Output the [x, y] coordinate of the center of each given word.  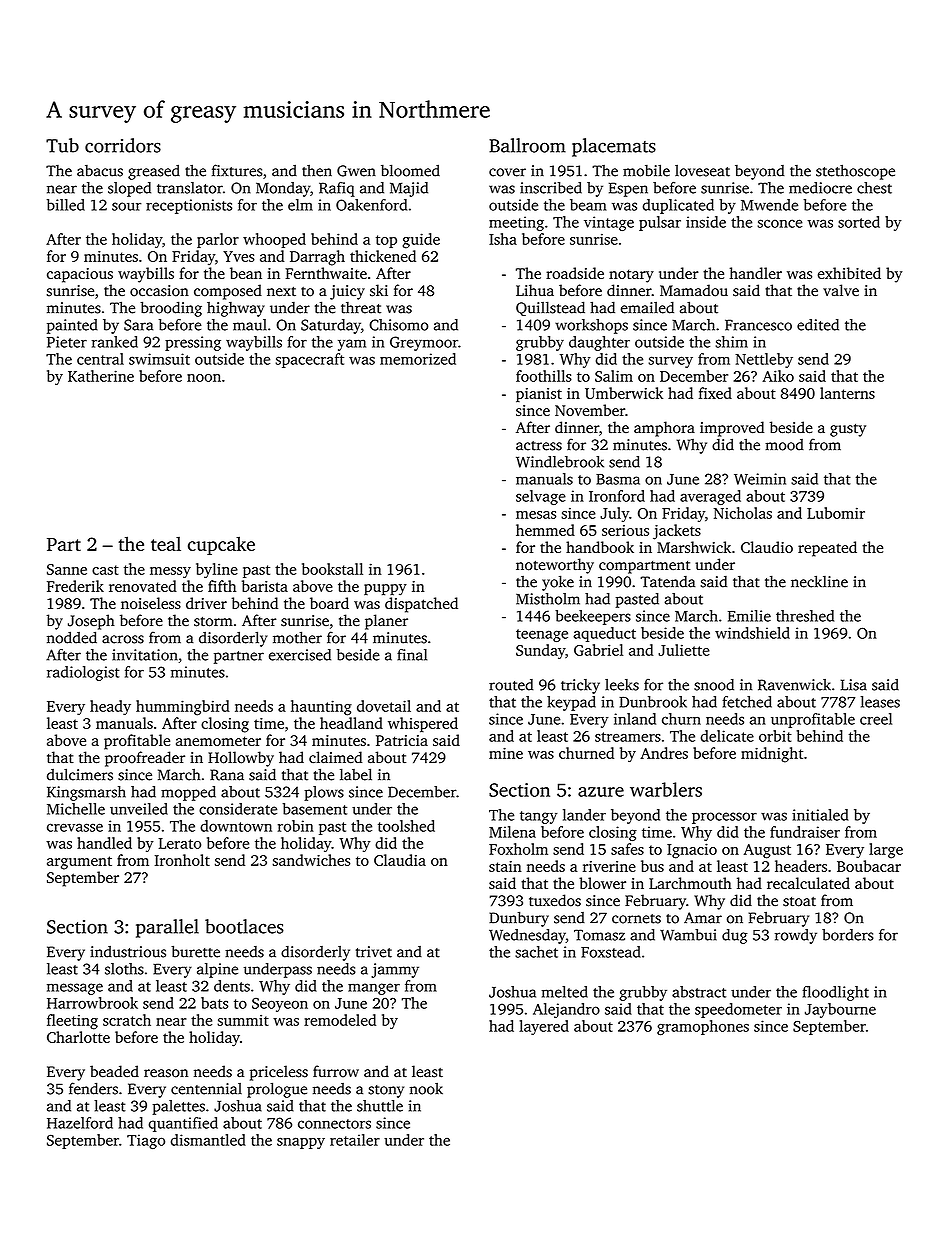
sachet [536, 952]
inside [706, 222]
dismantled [208, 1140]
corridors [123, 145]
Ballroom [527, 145]
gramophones [703, 1028]
